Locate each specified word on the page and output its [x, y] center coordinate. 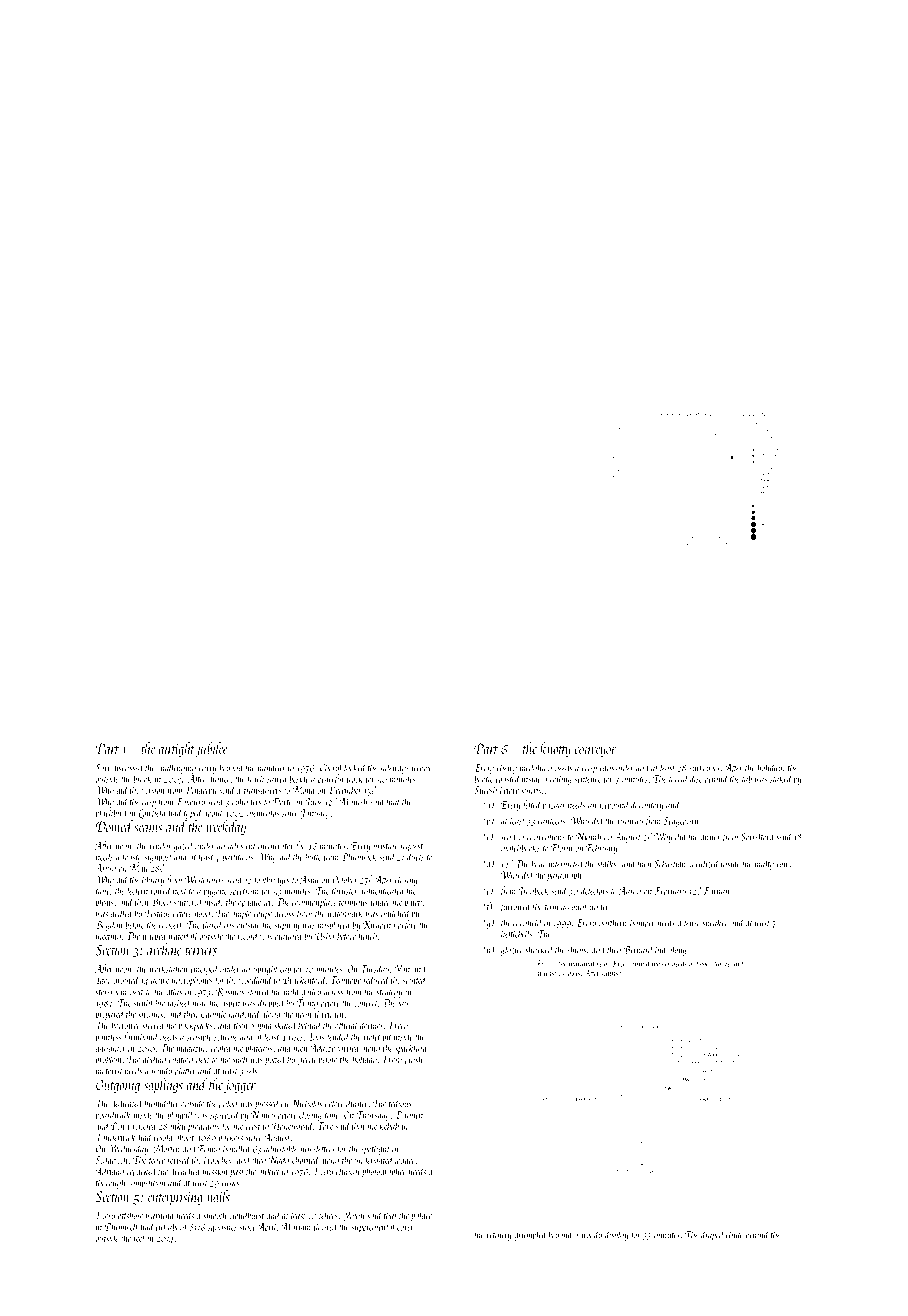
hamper [642, 923]
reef [140, 1238]
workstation [169, 968]
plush [413, 1060]
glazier [512, 950]
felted [531, 805]
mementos [263, 814]
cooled [221, 1047]
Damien [409, 1115]
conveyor [596, 752]
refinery [499, 1235]
